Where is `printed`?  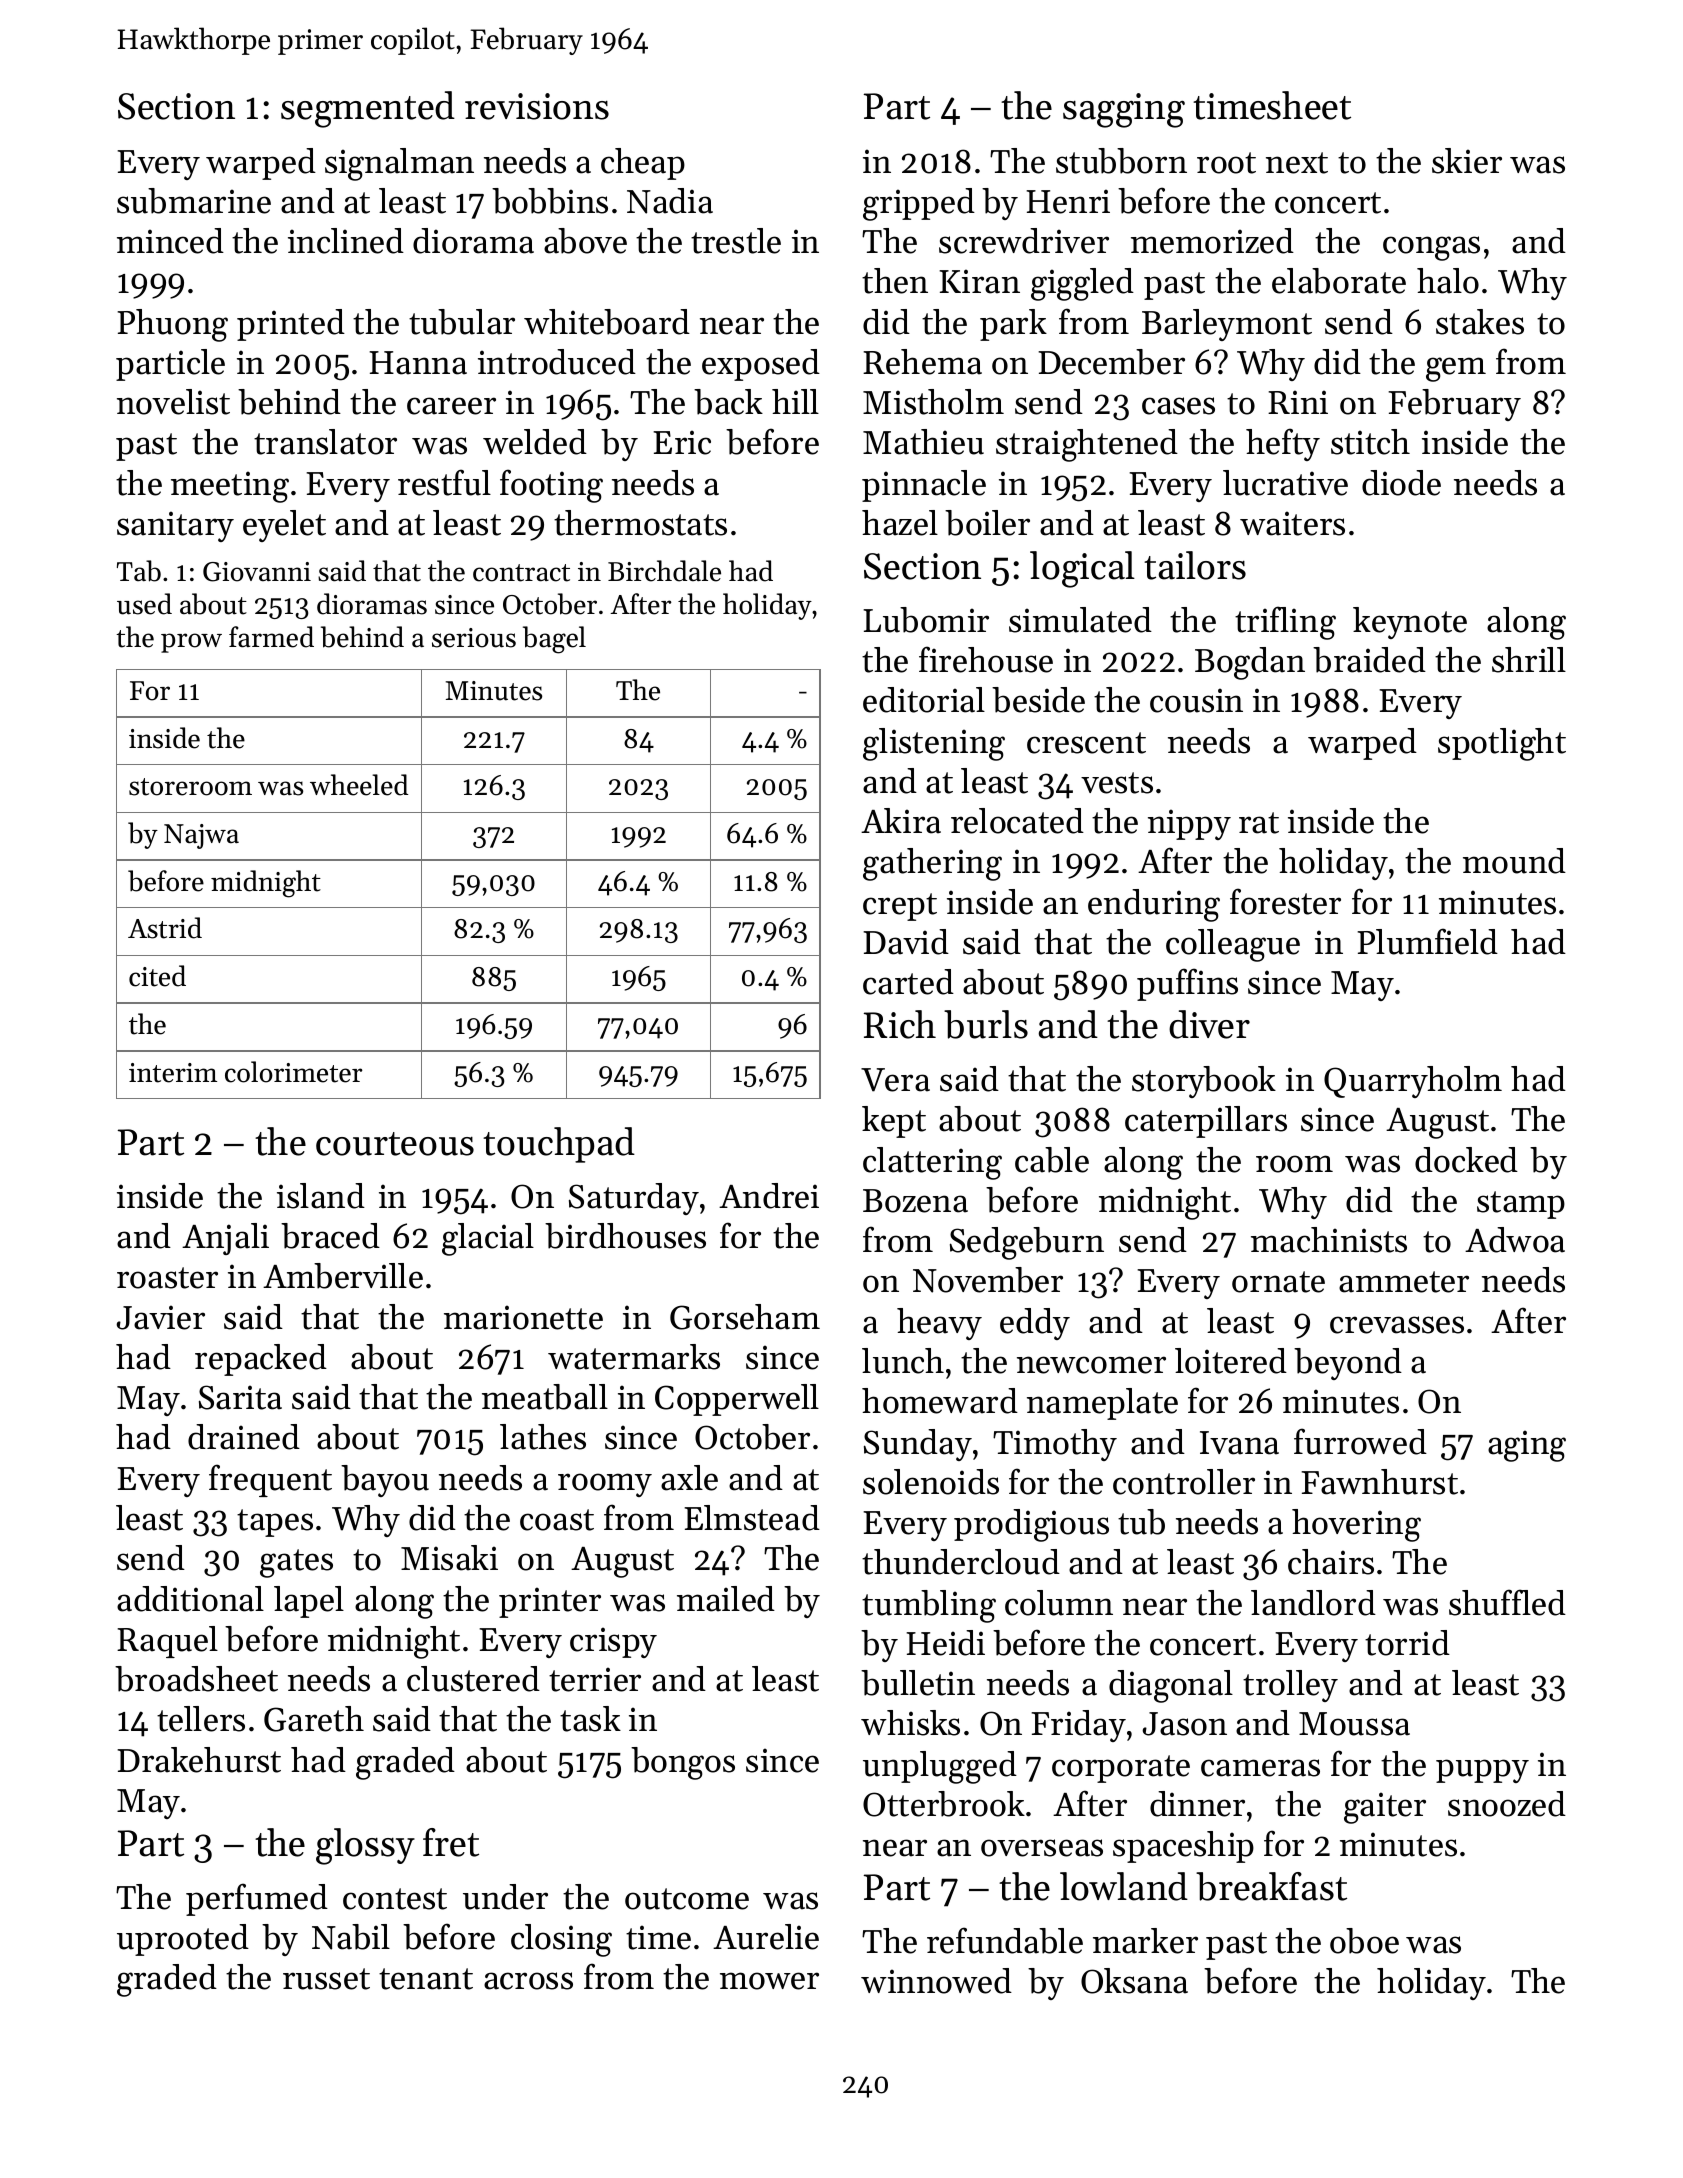
printed is located at coordinates (291, 325).
